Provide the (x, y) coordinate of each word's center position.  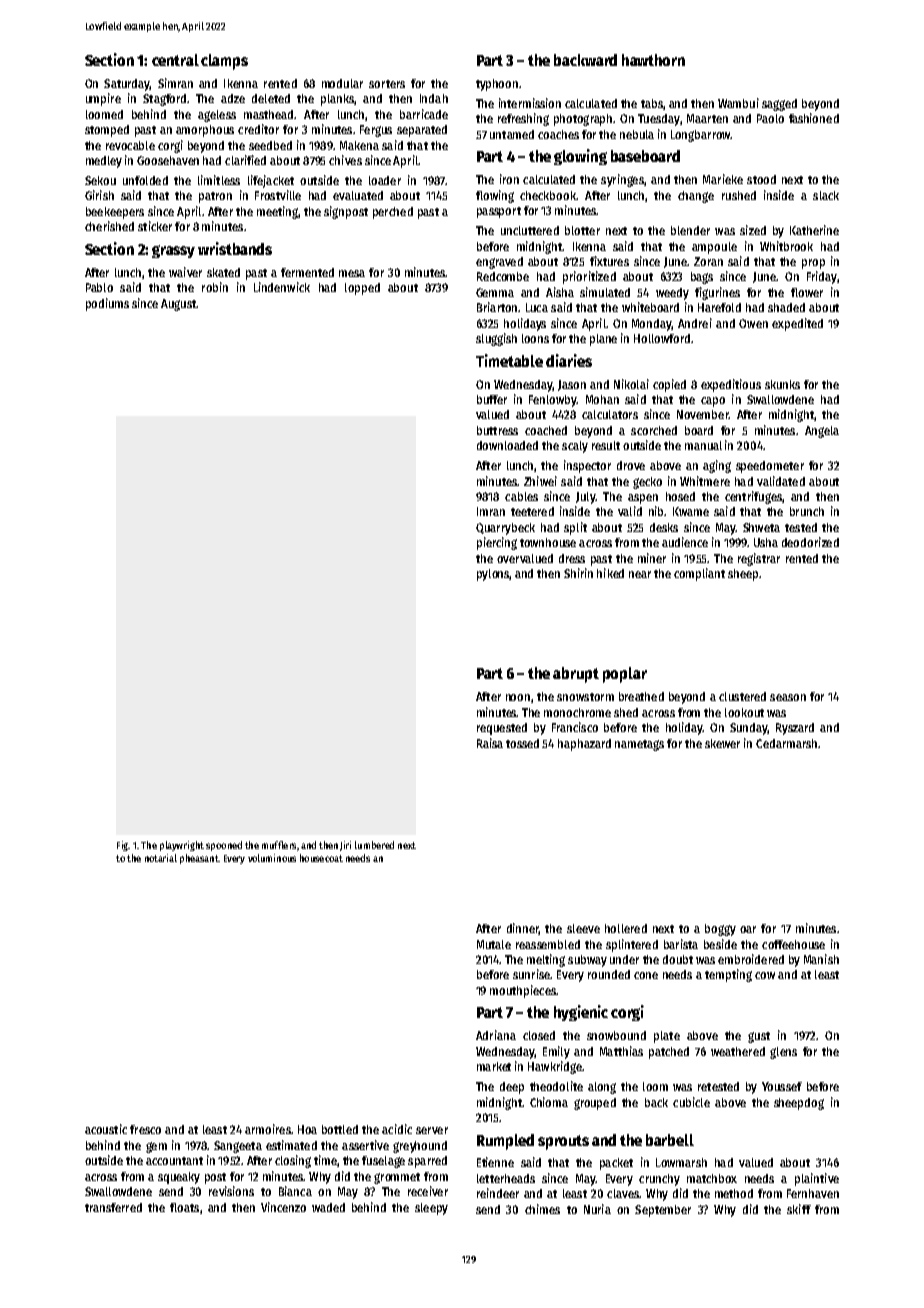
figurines (717, 293)
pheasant (199, 859)
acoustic (106, 1129)
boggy (720, 930)
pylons (493, 575)
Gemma (495, 292)
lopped (362, 289)
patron (215, 197)
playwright (182, 846)
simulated (605, 292)
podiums (107, 304)
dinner (523, 929)
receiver (428, 1191)
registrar (759, 559)
